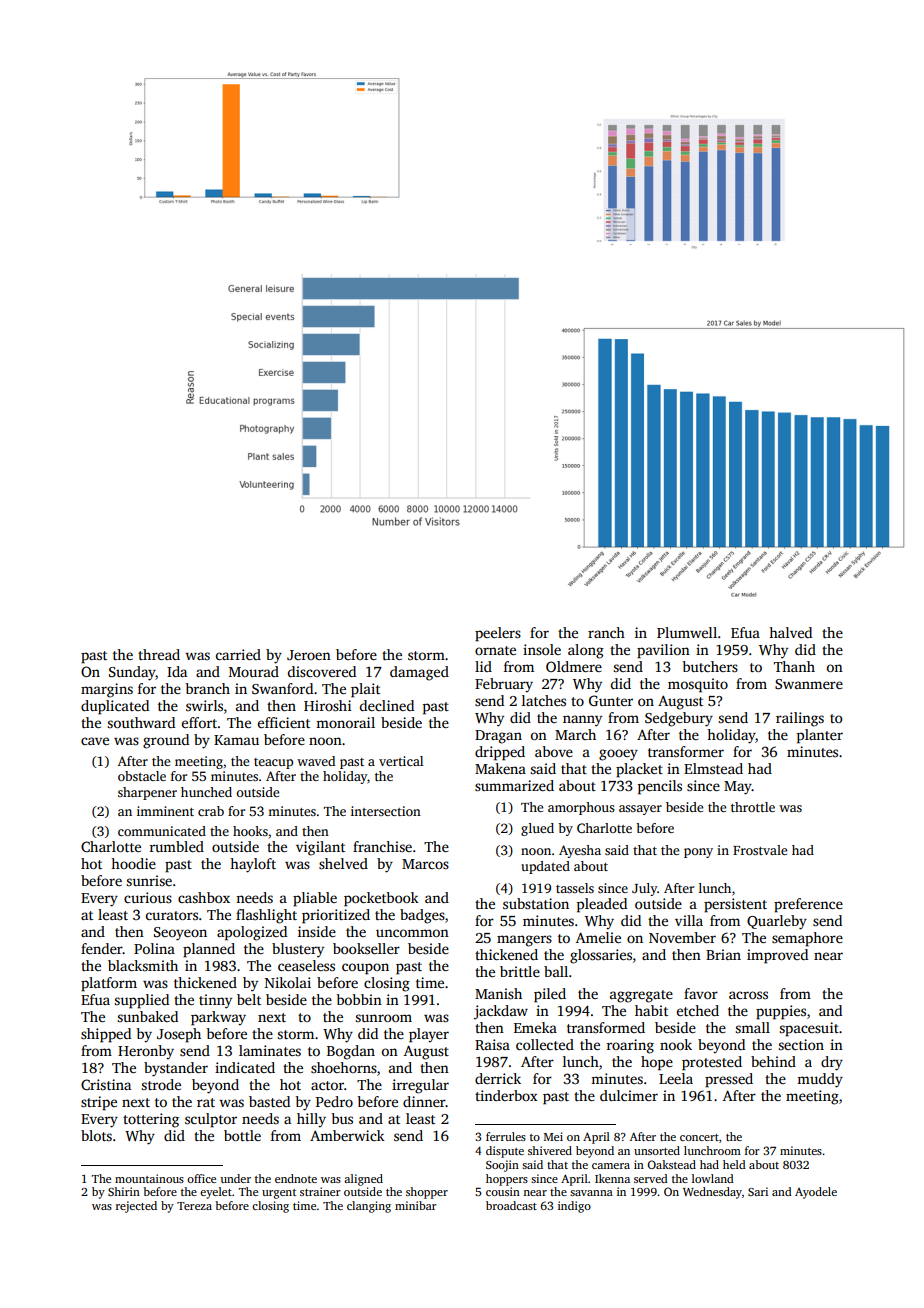 The height and width of the page is (1308, 924). What do you see at coordinates (498, 993) in the page?
I see `Manish` at bounding box center [498, 993].
